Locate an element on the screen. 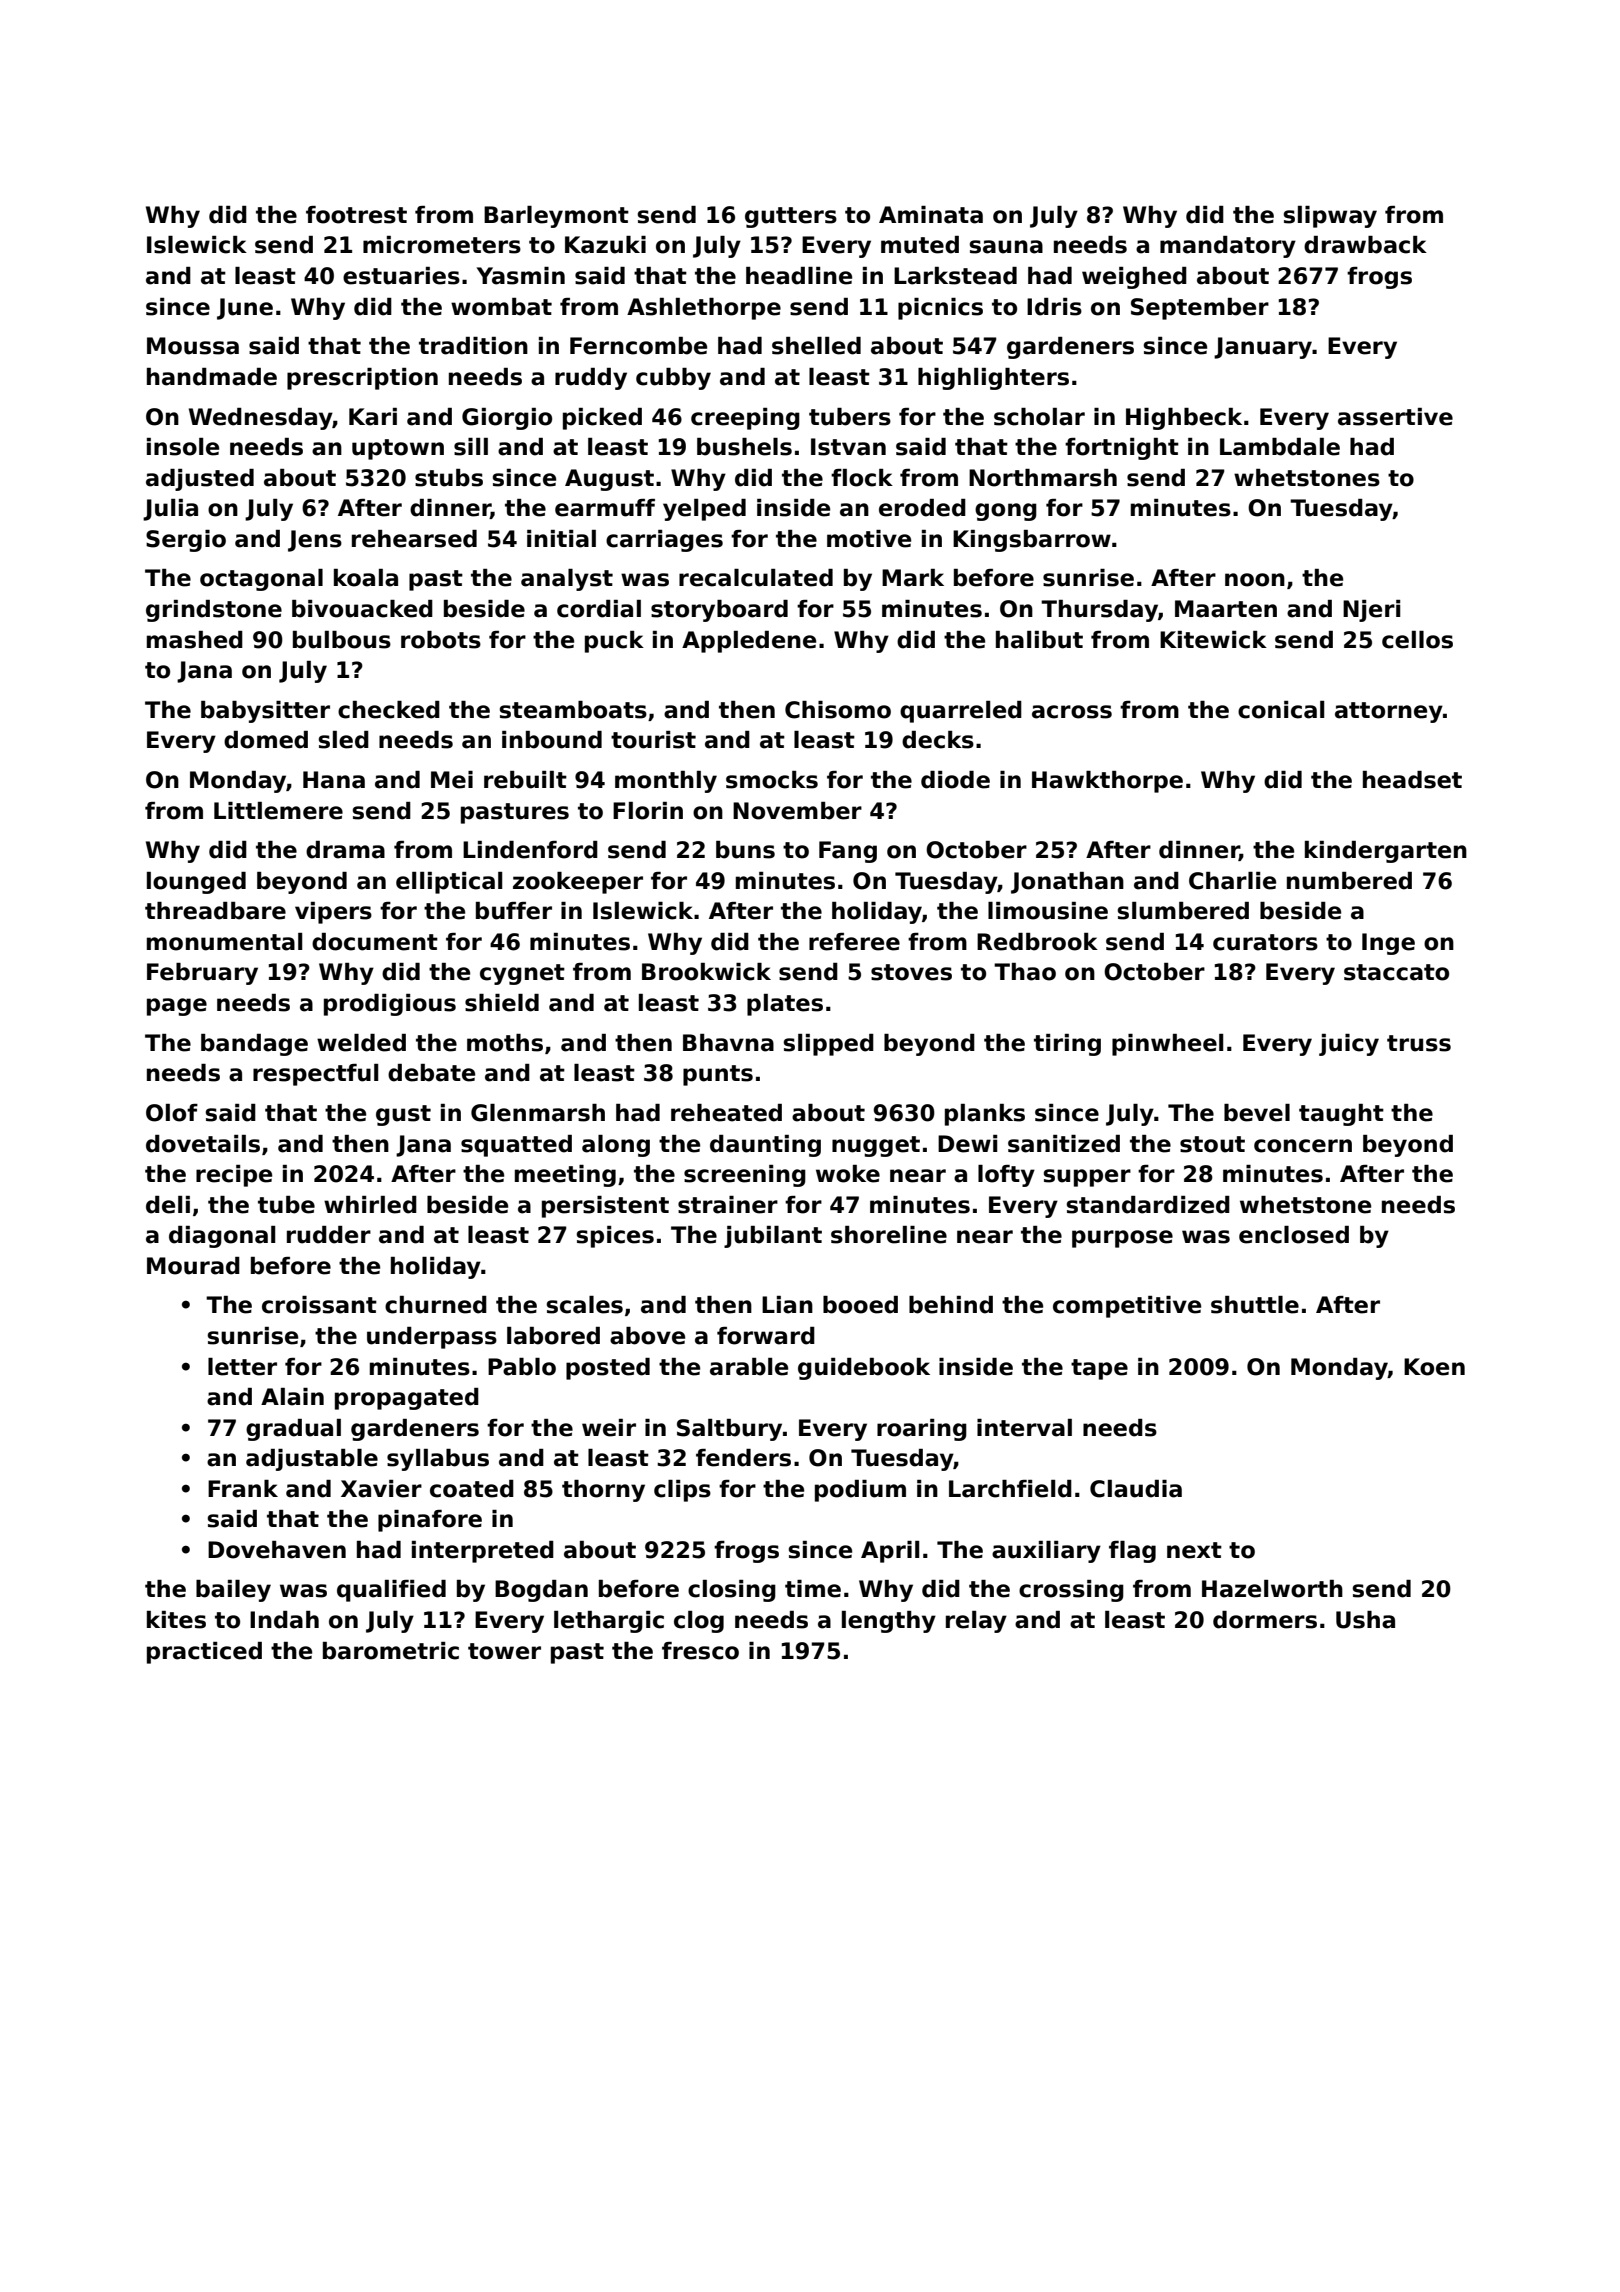  Olof is located at coordinates (172, 1113).
